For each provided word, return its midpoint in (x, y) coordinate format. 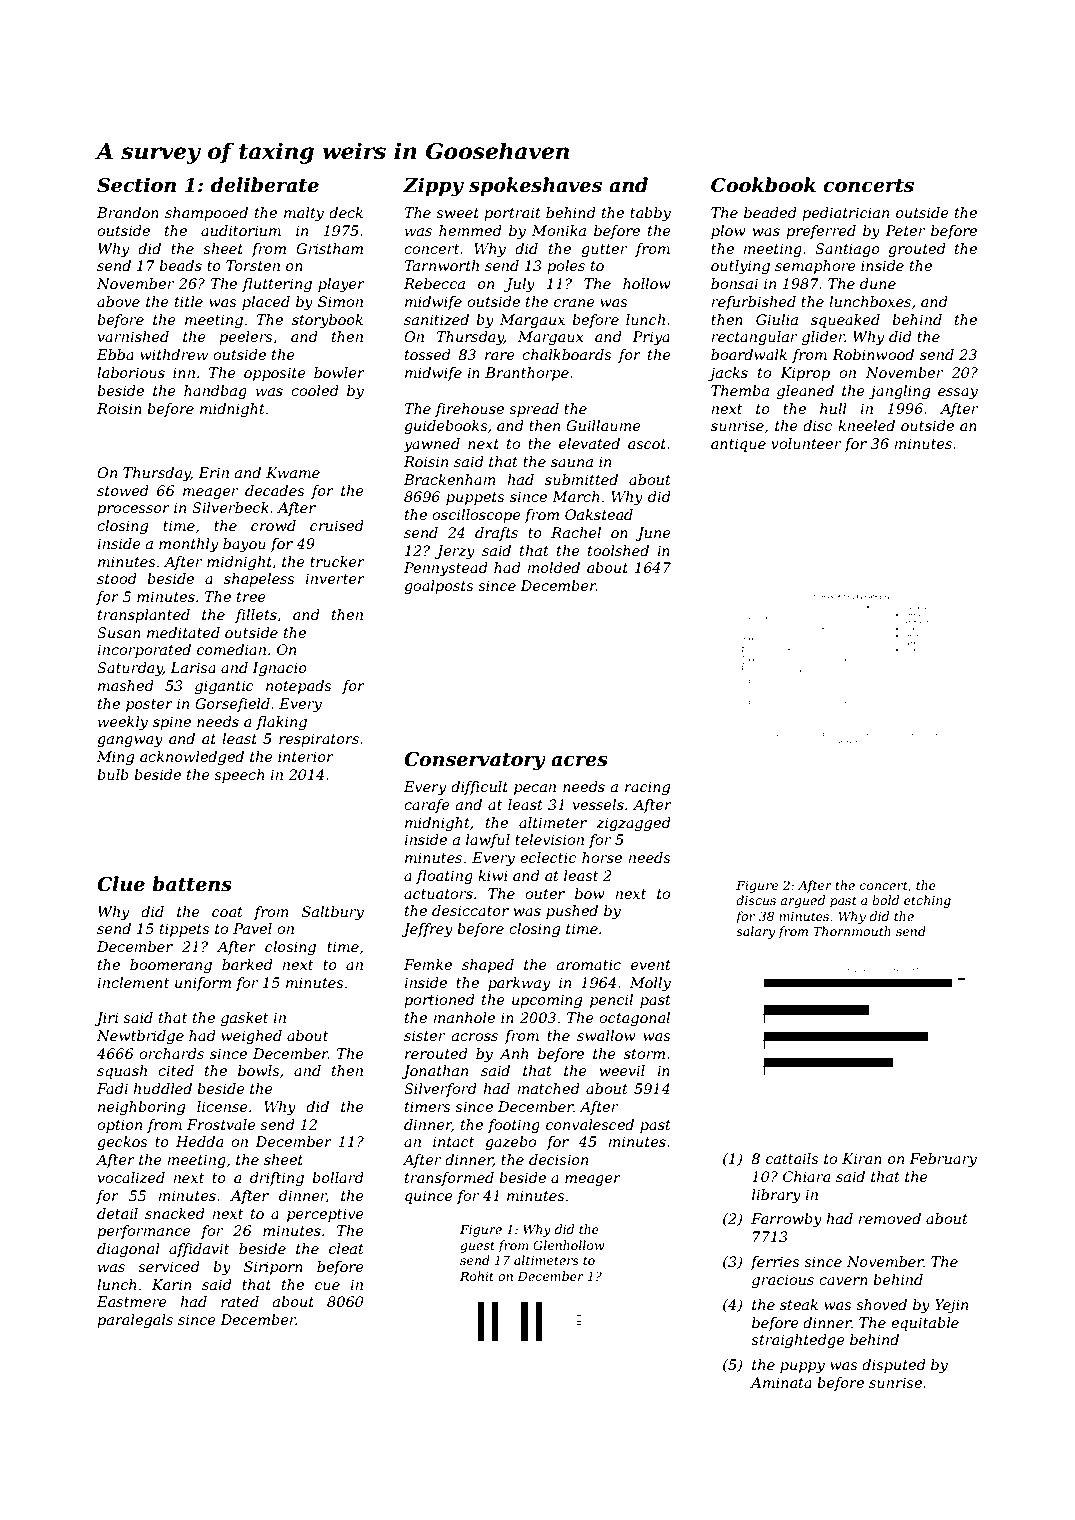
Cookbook (763, 185)
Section (136, 185)
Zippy (433, 186)
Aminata (781, 1382)
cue (327, 1286)
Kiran (862, 1158)
